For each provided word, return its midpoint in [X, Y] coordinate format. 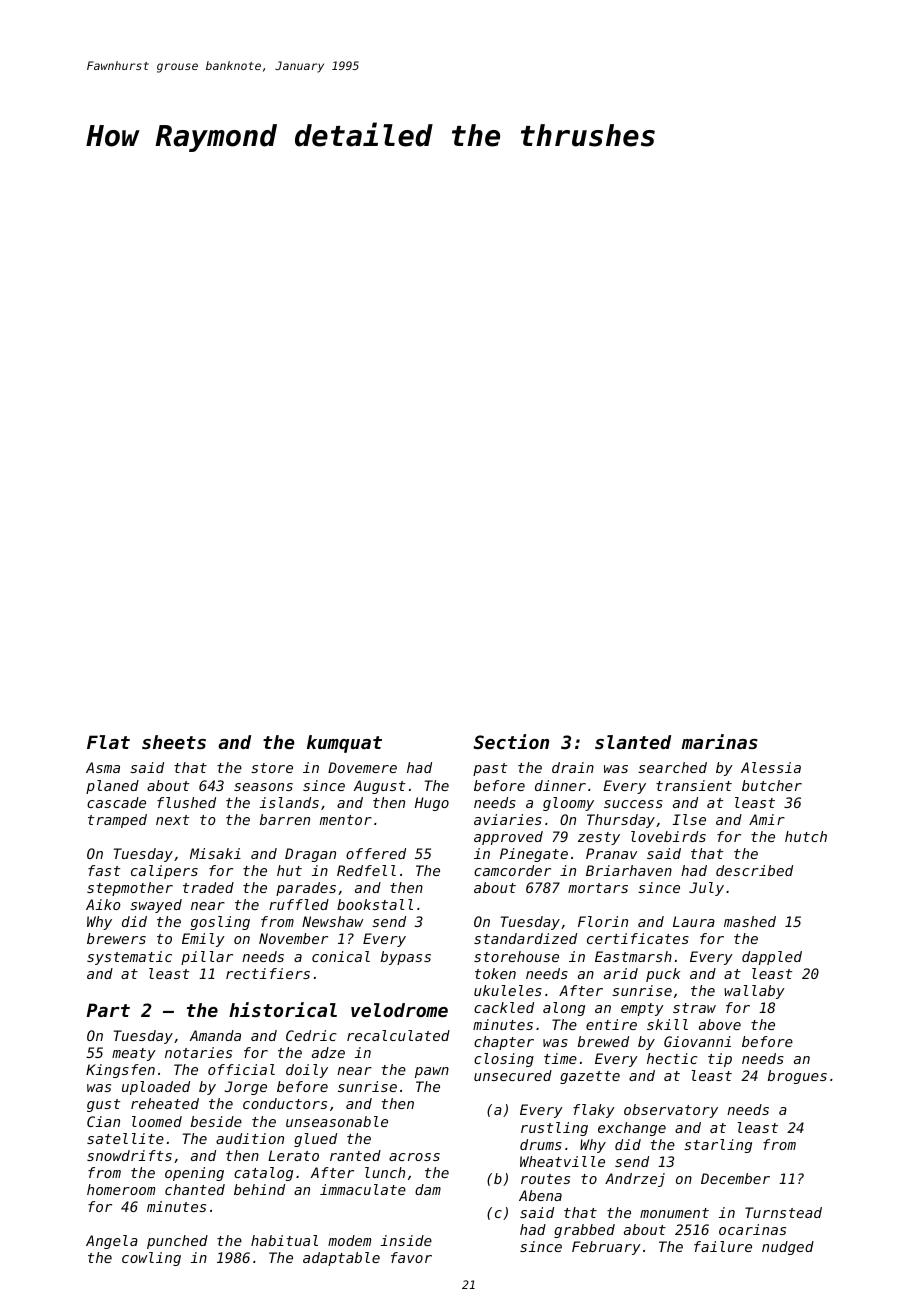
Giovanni [697, 1041]
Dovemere [362, 767]
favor [411, 1257]
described [754, 870]
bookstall [375, 904]
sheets [174, 742]
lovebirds [668, 836]
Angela [112, 1242]
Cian [103, 1121]
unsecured [513, 1075]
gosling [220, 923]
